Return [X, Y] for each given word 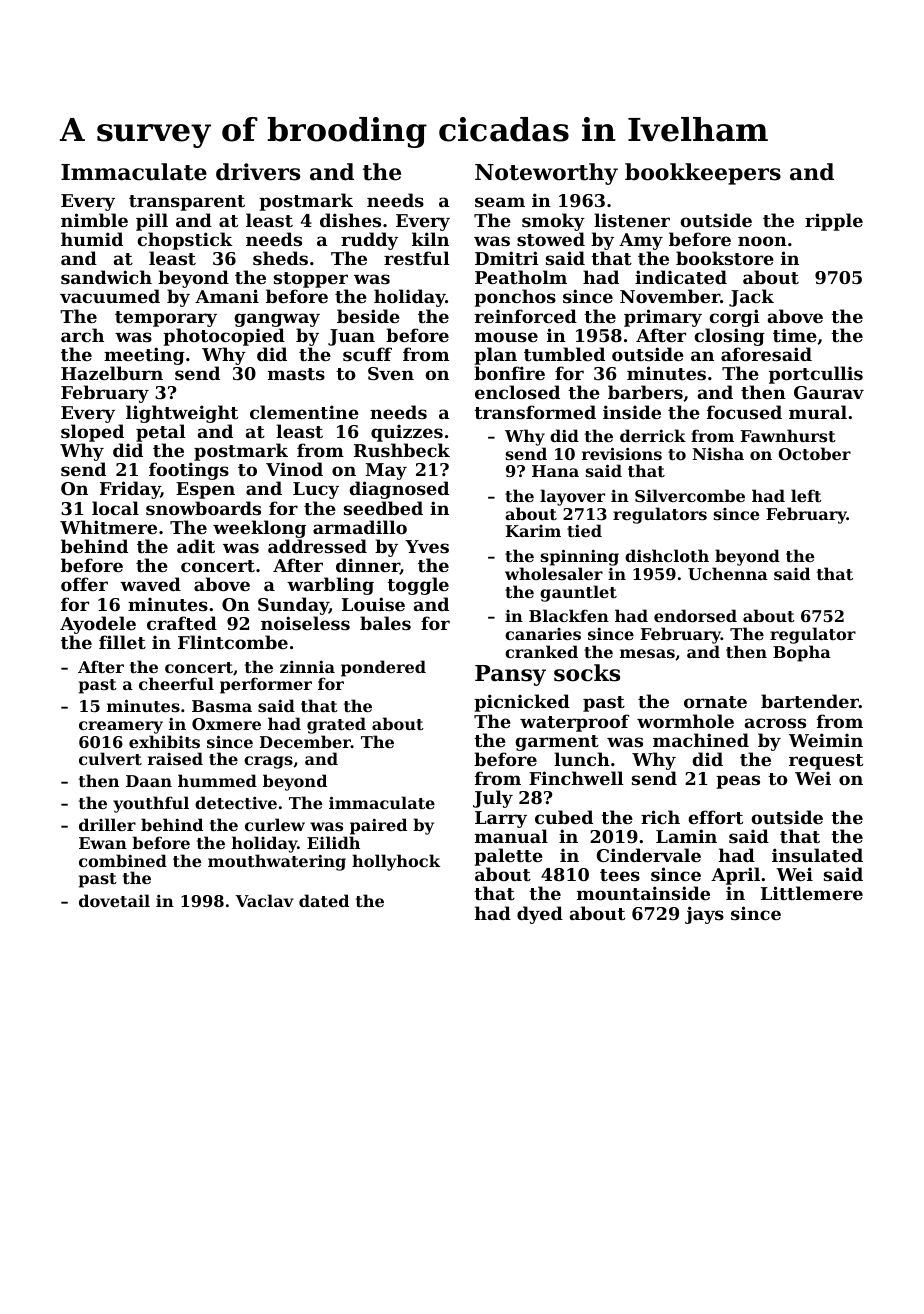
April [735, 876]
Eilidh [333, 842]
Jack [751, 298]
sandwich [106, 277]
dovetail [114, 900]
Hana [555, 471]
